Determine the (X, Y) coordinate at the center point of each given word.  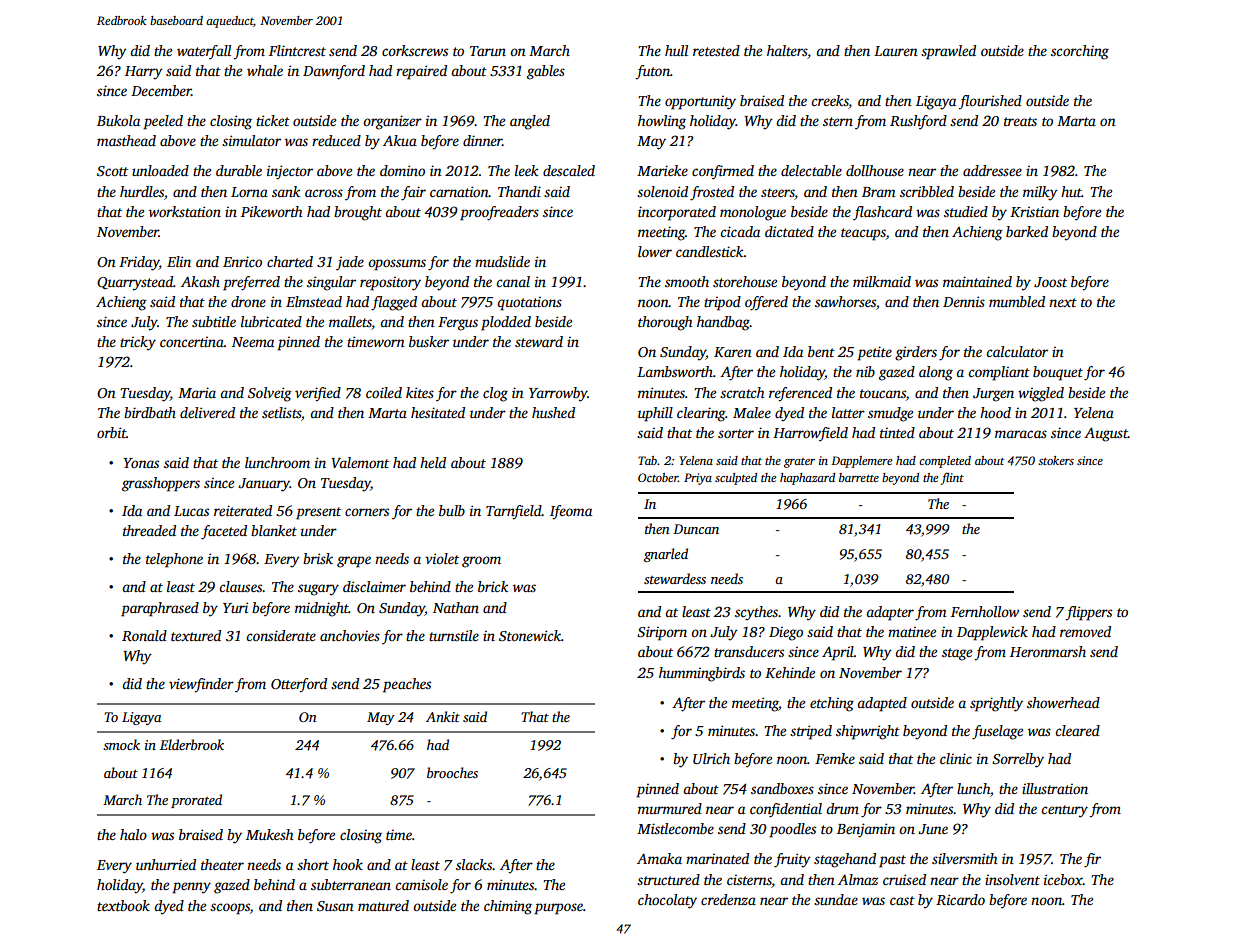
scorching (1080, 52)
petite (874, 353)
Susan (335, 906)
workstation (185, 211)
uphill (655, 414)
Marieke (662, 170)
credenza (728, 899)
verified (318, 394)
